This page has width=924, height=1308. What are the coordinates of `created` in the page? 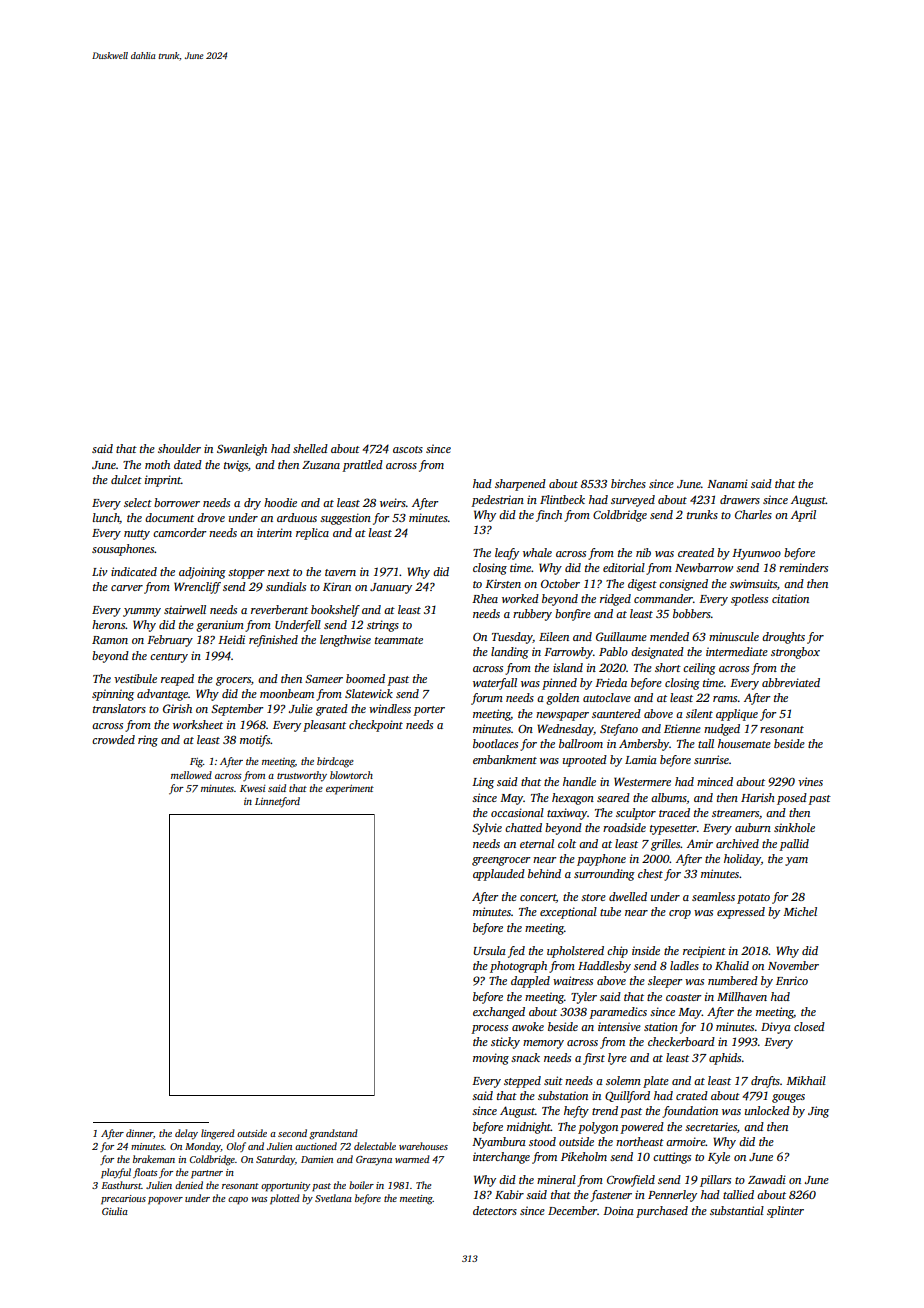 It's located at (696, 552).
